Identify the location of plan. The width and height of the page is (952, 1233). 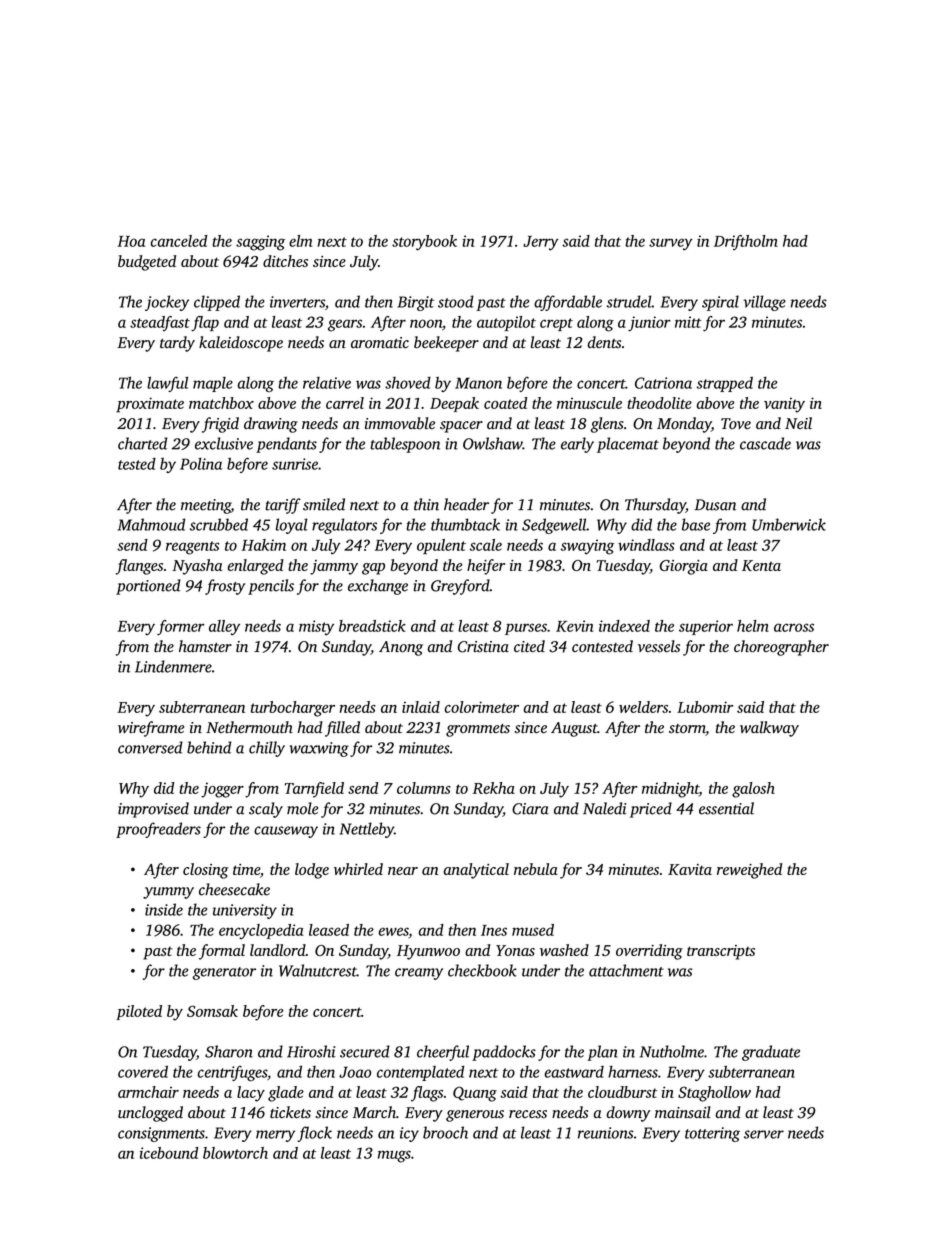
(602, 1053).
